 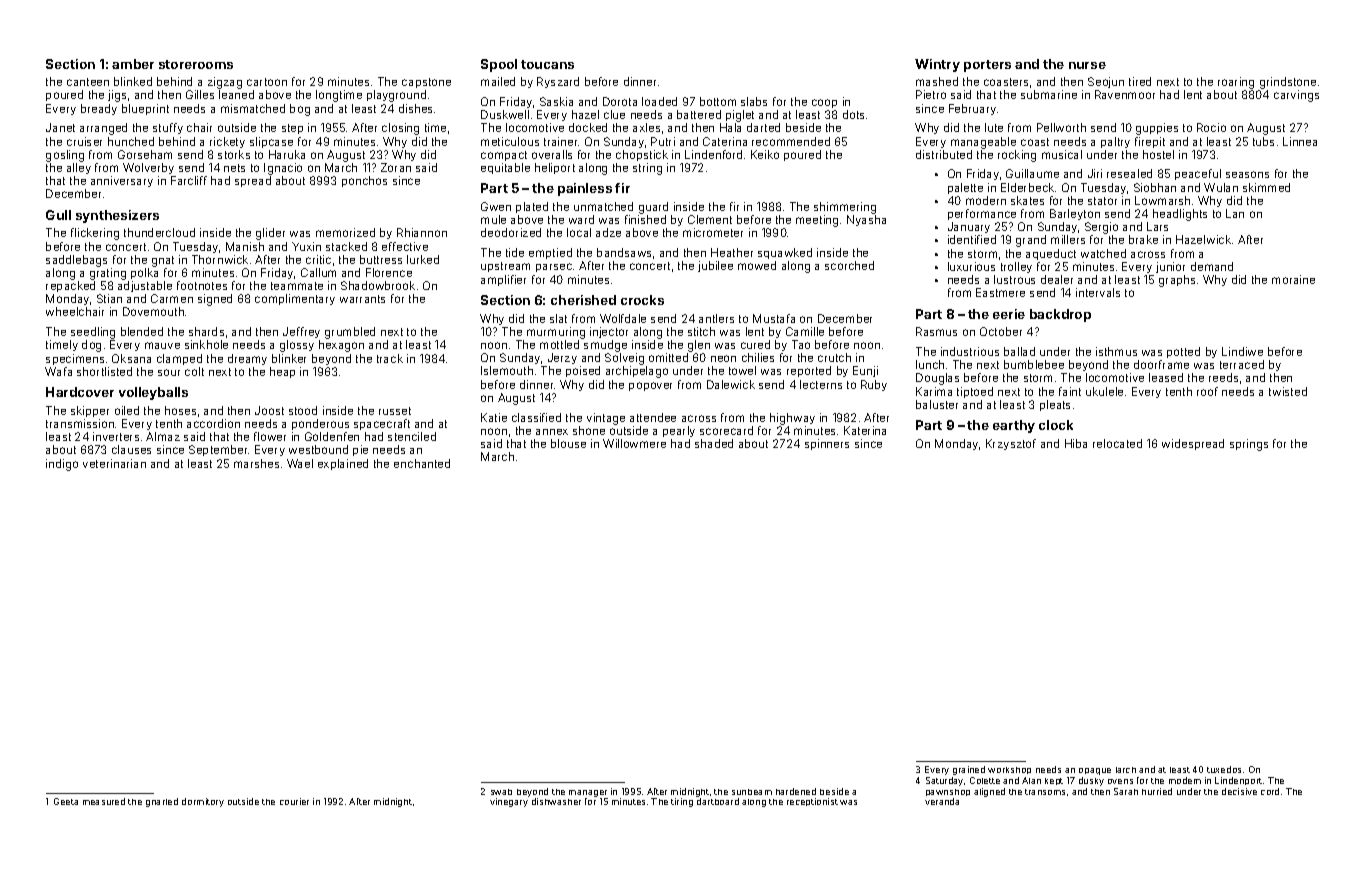 What do you see at coordinates (88, 82) in the screenshot?
I see `canteen` at bounding box center [88, 82].
